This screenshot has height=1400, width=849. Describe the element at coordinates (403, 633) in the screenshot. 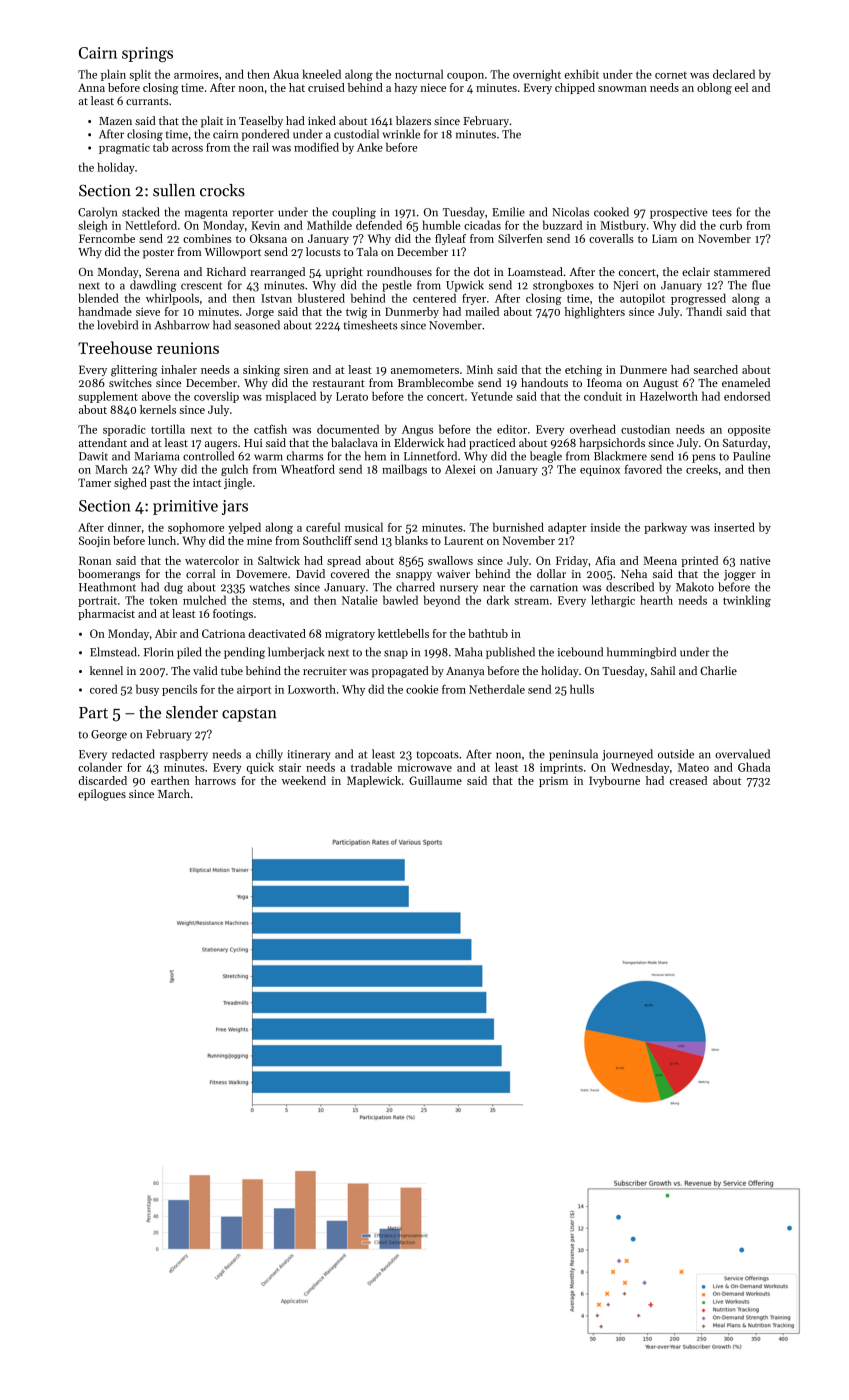

I see `kettlebells` at that location.
